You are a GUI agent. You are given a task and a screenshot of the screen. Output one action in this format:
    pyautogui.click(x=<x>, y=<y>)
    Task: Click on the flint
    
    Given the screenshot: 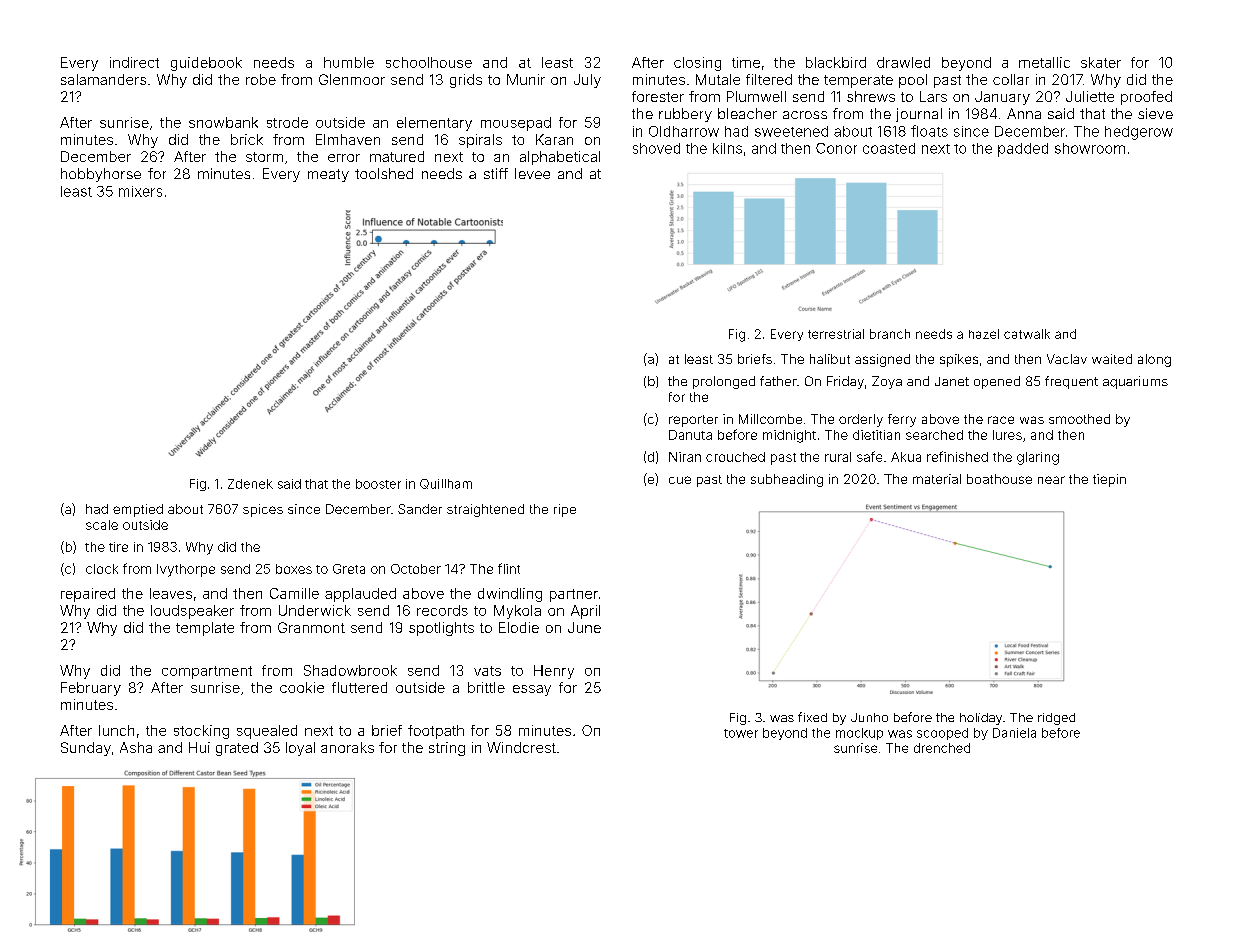 What is the action you would take?
    pyautogui.click(x=509, y=568)
